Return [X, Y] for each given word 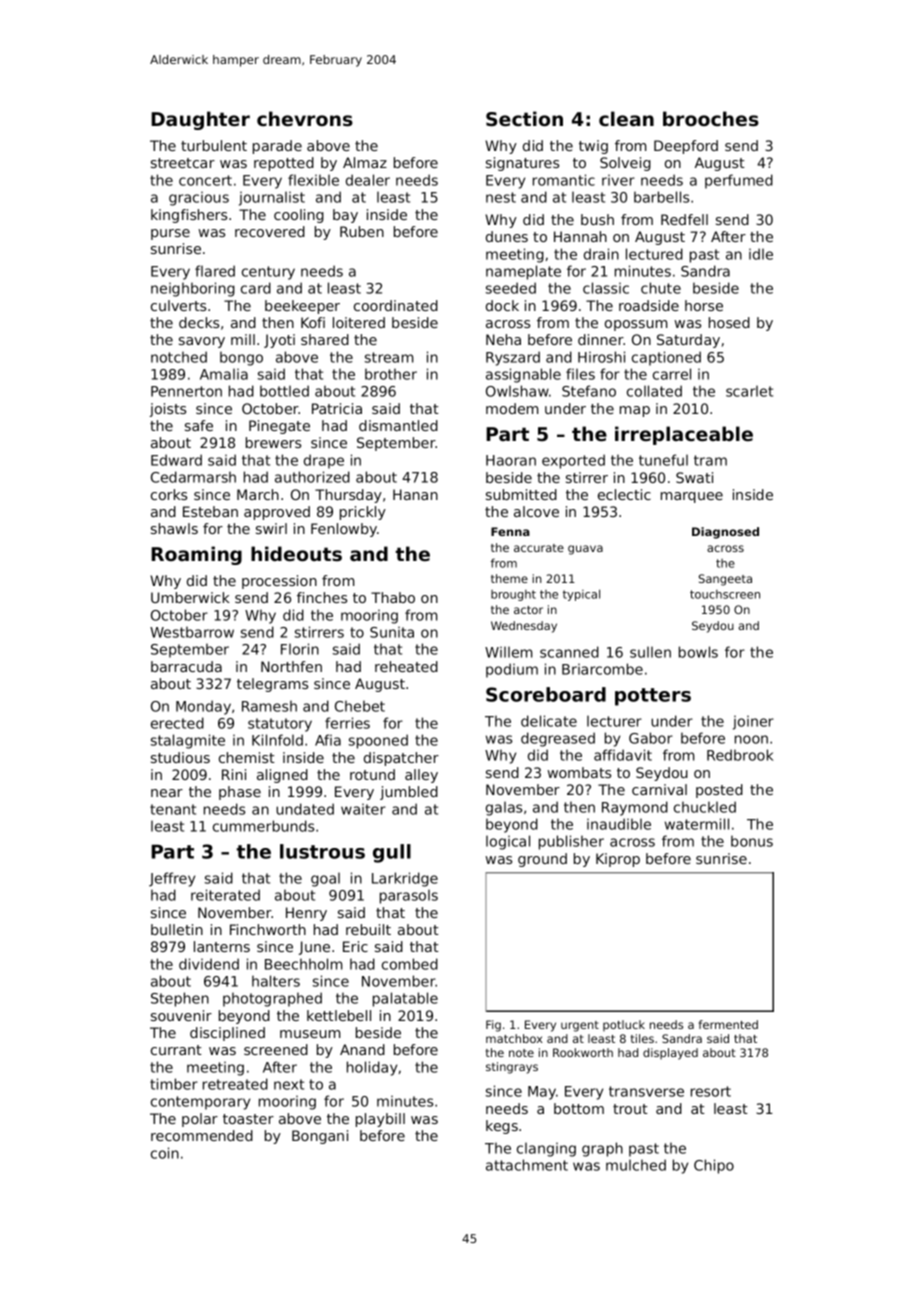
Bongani [320, 1137]
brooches [711, 119]
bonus [752, 841]
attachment [527, 1165]
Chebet [360, 706]
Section [524, 119]
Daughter [200, 120]
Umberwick [190, 597]
